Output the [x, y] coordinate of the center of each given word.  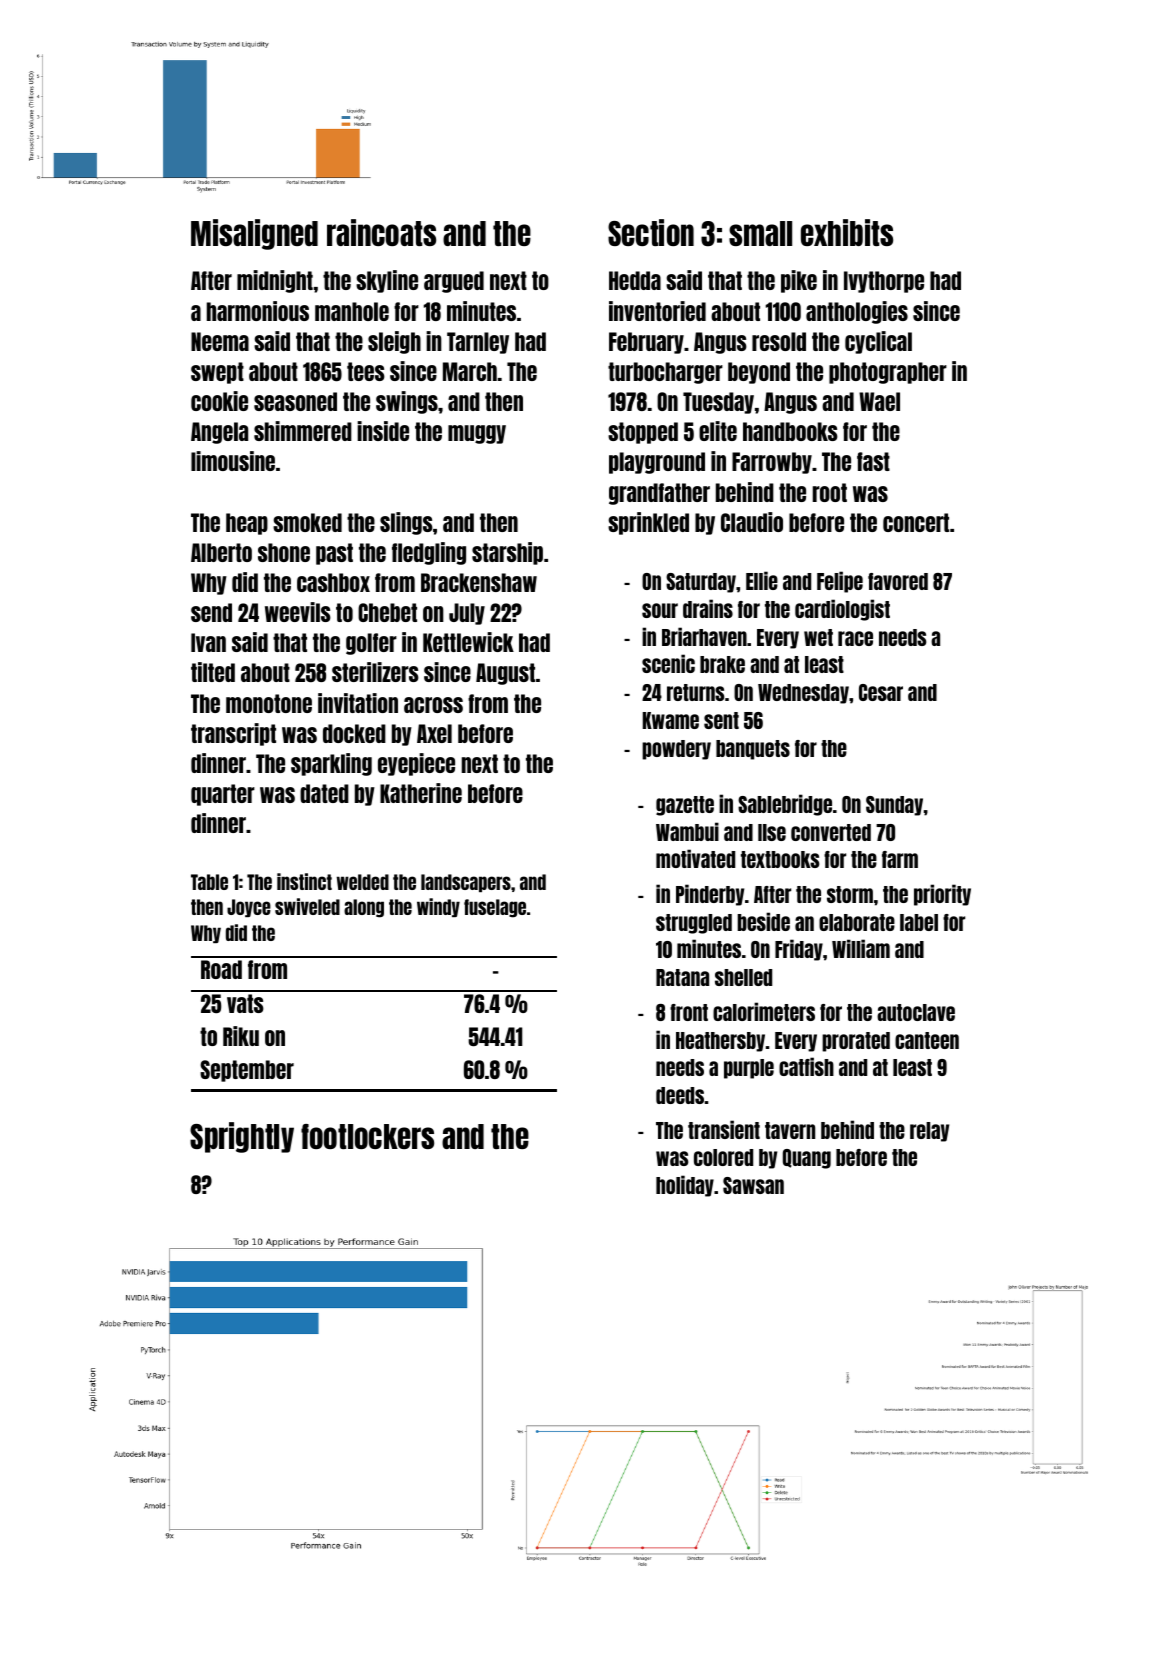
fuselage [495, 908]
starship [507, 553]
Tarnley [478, 343]
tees [366, 371]
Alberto [221, 552]
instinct [304, 881]
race [855, 638]
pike [799, 281]
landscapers [466, 883]
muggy [477, 434]
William [861, 948]
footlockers [367, 1136]
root [830, 492]
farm [900, 859]
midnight [275, 281]
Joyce [249, 908]
